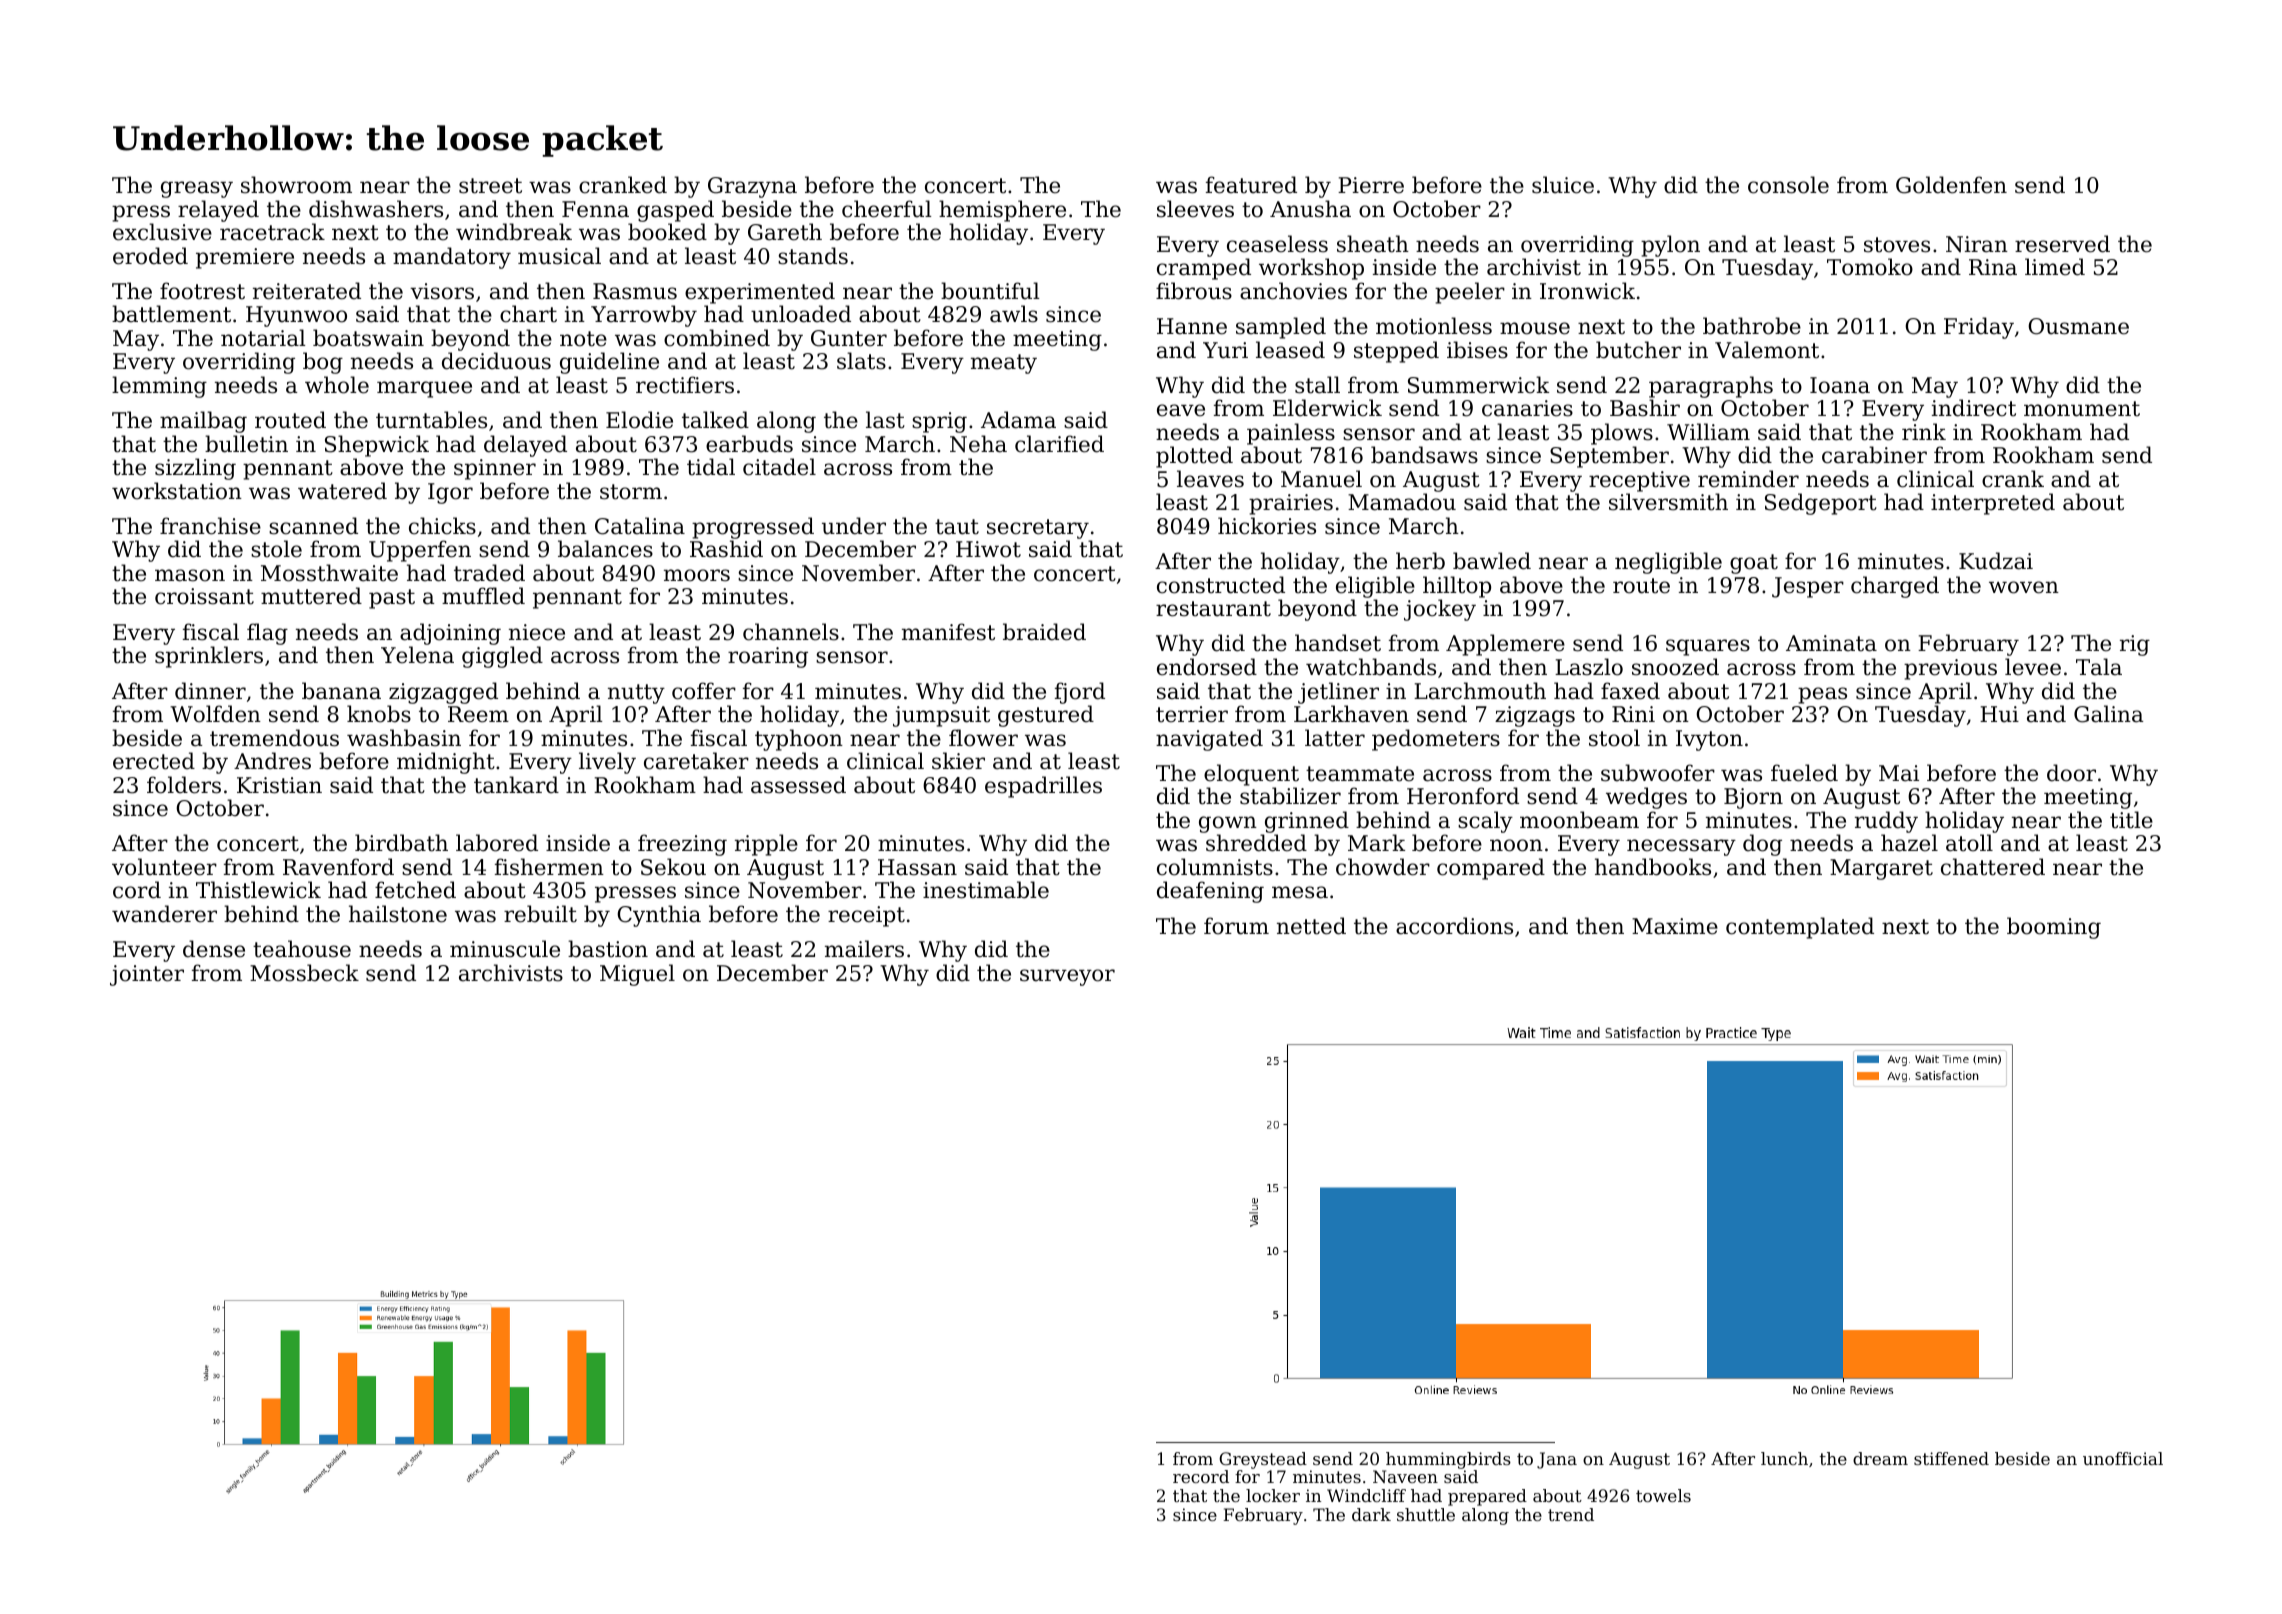  What do you see at coordinates (2033, 667) in the screenshot?
I see `levee` at bounding box center [2033, 667].
